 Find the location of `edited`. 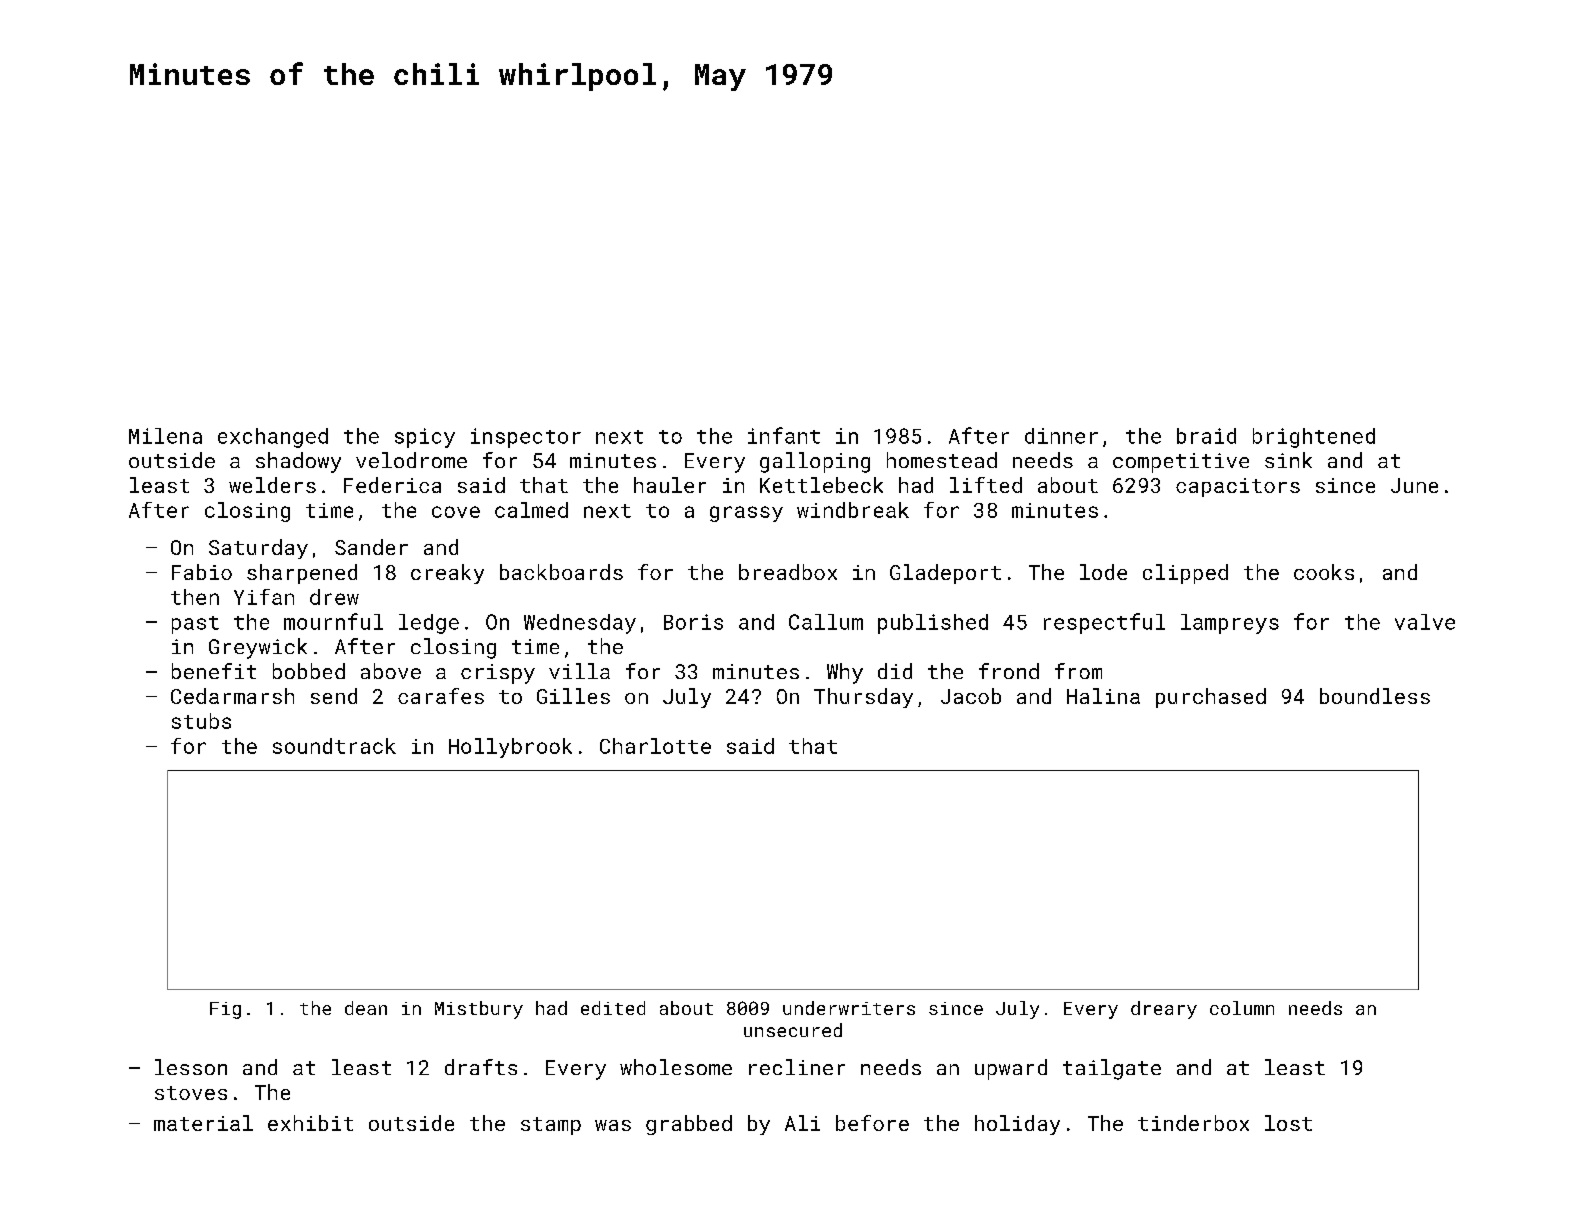

edited is located at coordinates (613, 1008).
